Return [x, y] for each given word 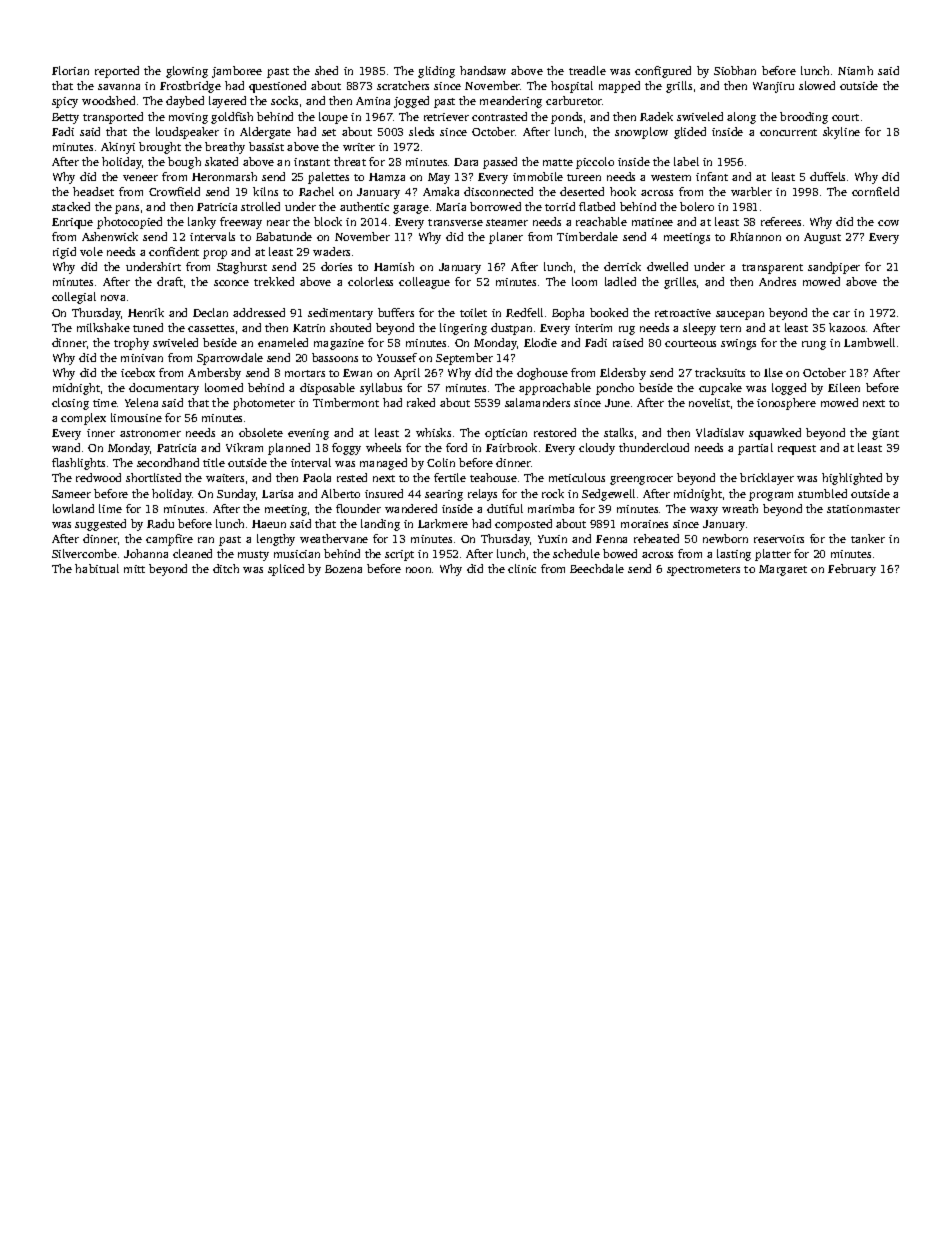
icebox [138, 372]
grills [679, 87]
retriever [446, 117]
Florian [70, 70]
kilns [265, 191]
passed [500, 163]
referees [781, 221]
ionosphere [786, 404]
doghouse [542, 374]
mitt [134, 569]
